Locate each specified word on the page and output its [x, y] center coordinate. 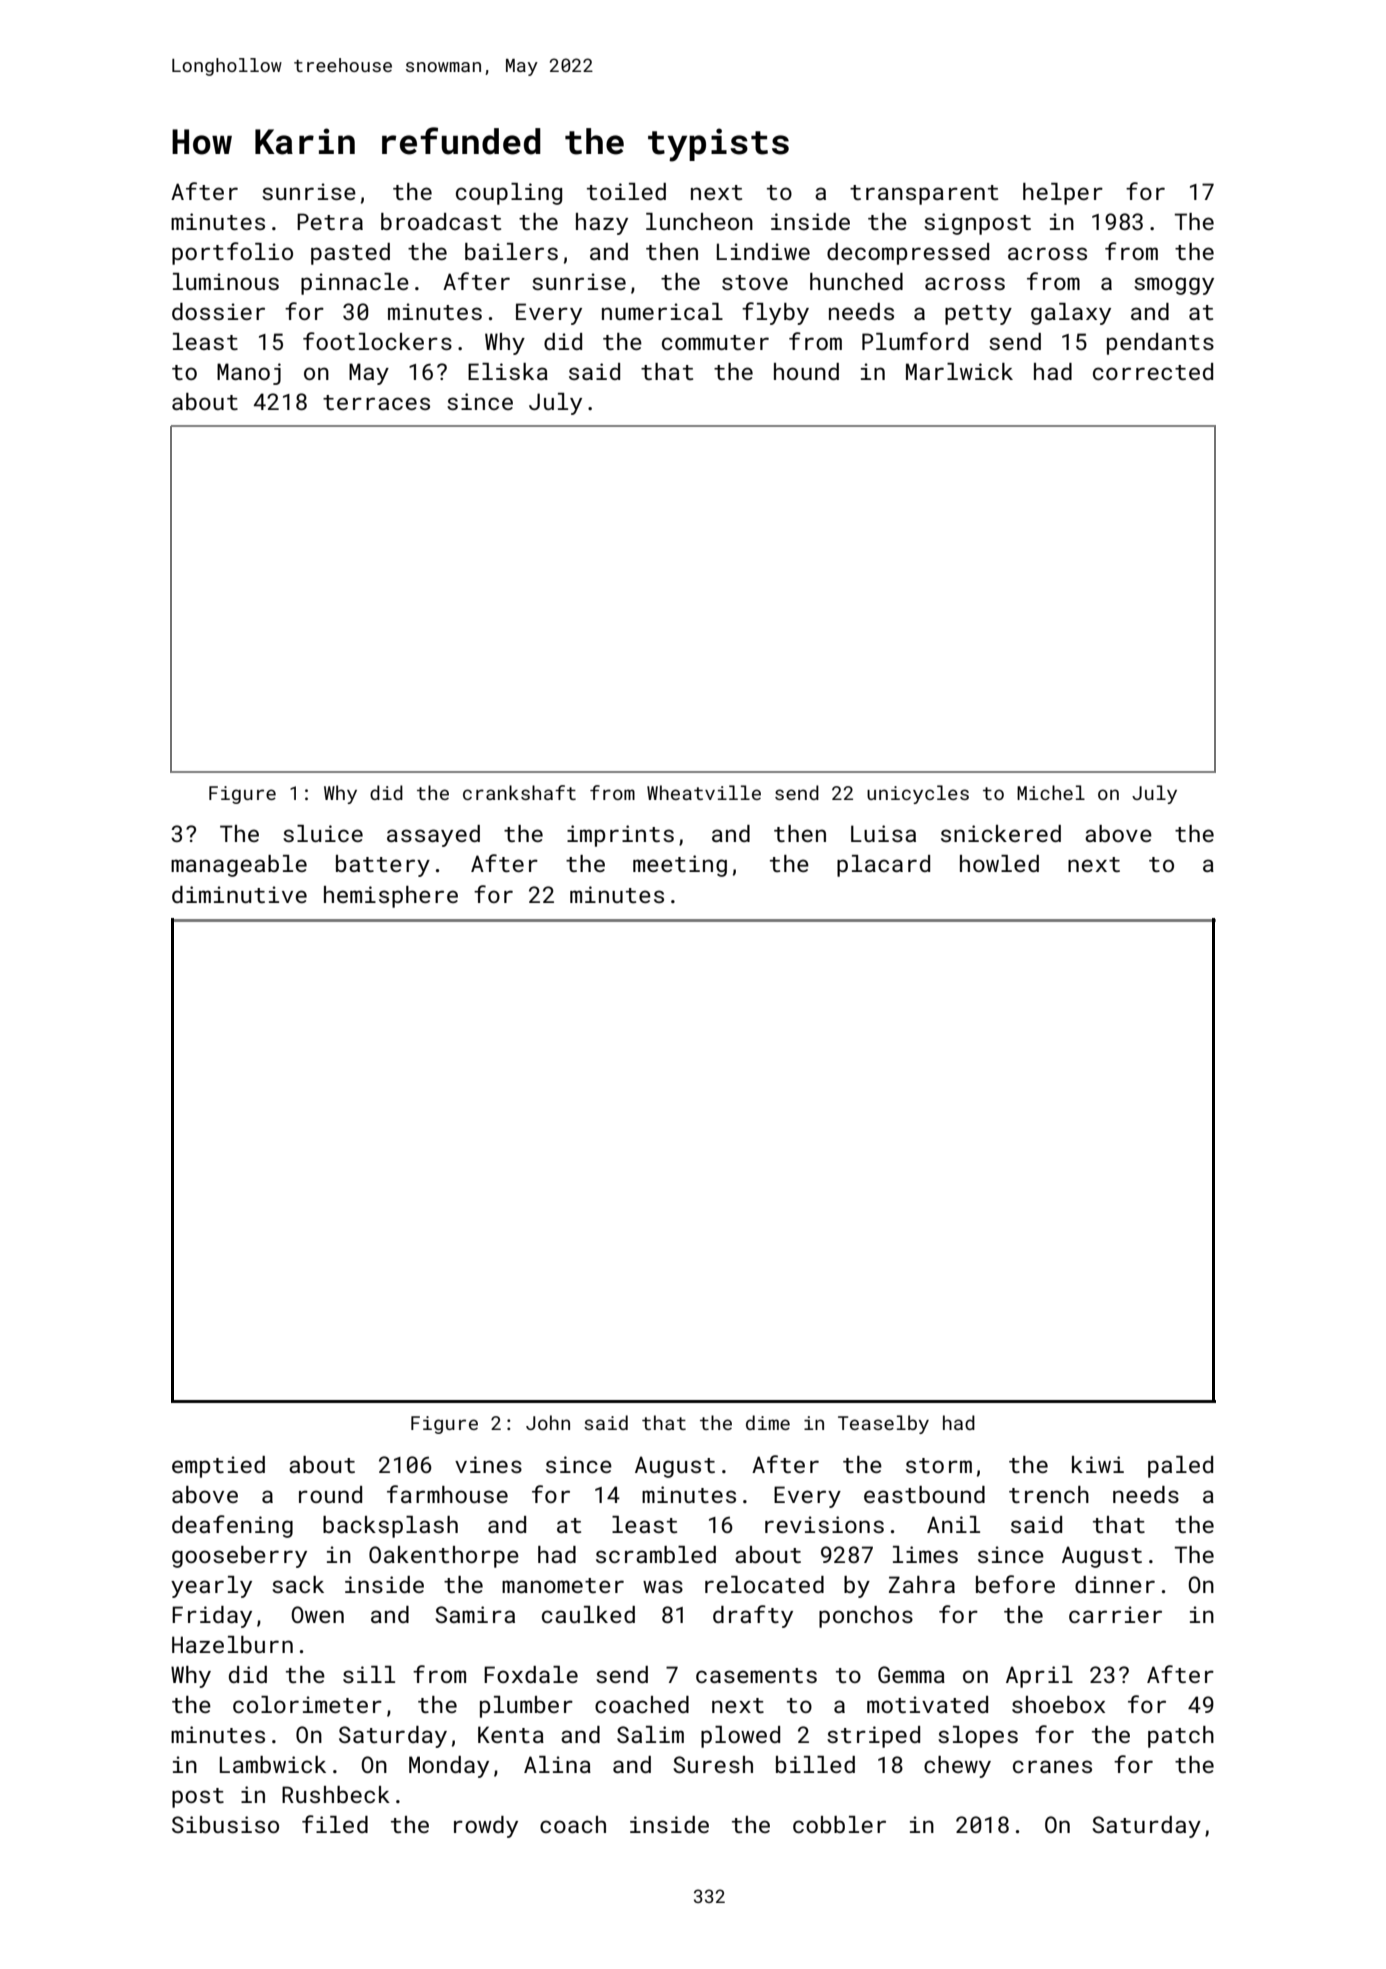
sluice [323, 833]
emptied [218, 1467]
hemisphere [391, 897]
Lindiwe [763, 251]
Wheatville [704, 792]
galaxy [1071, 314]
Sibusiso [225, 1824]
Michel [1051, 792]
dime [768, 1422]
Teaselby [883, 1424]
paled [1180, 1467]
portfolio [232, 253]
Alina [557, 1764]
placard [883, 866]
